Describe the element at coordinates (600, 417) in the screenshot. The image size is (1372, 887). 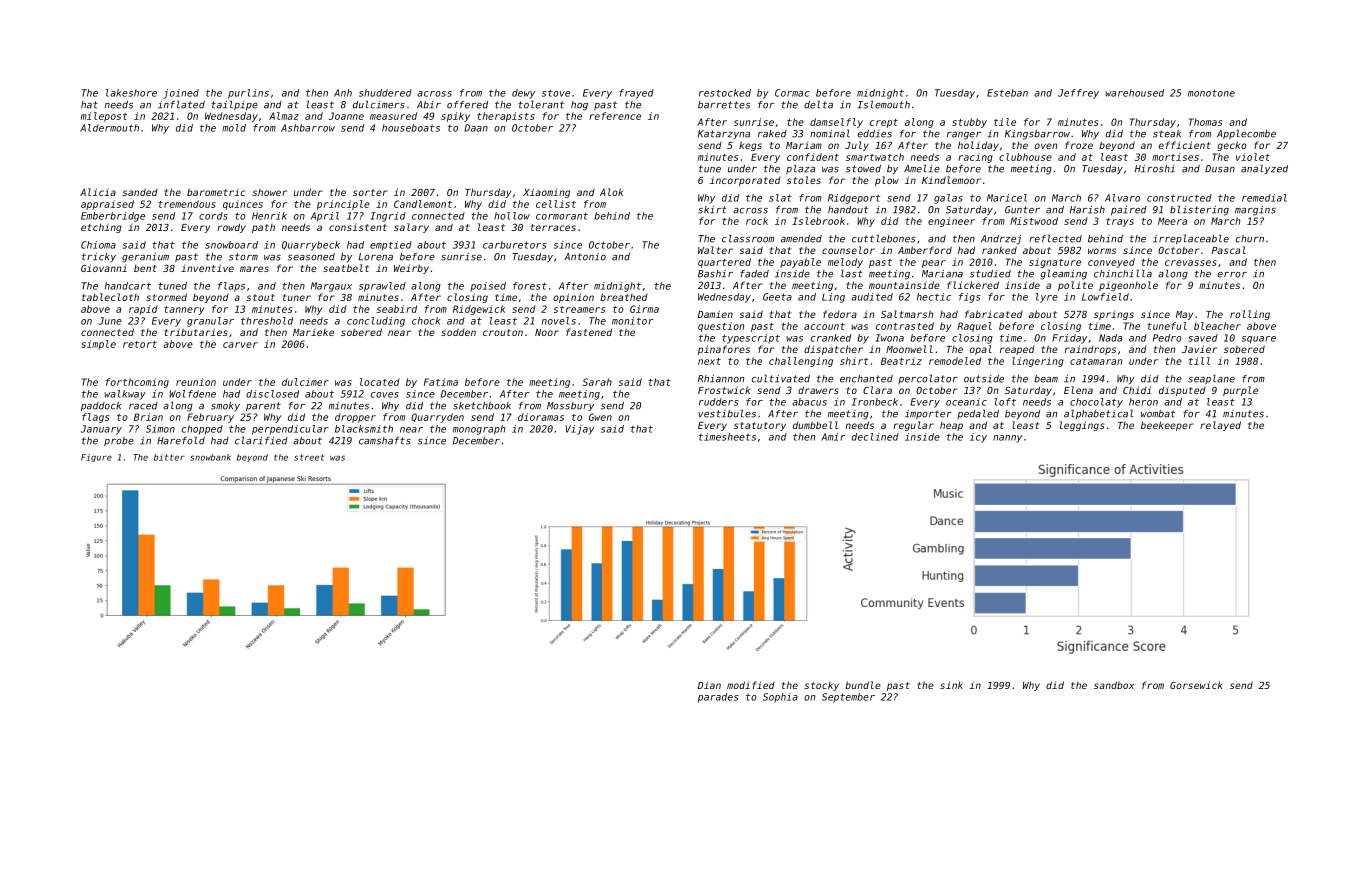
I see `Gwen` at that location.
